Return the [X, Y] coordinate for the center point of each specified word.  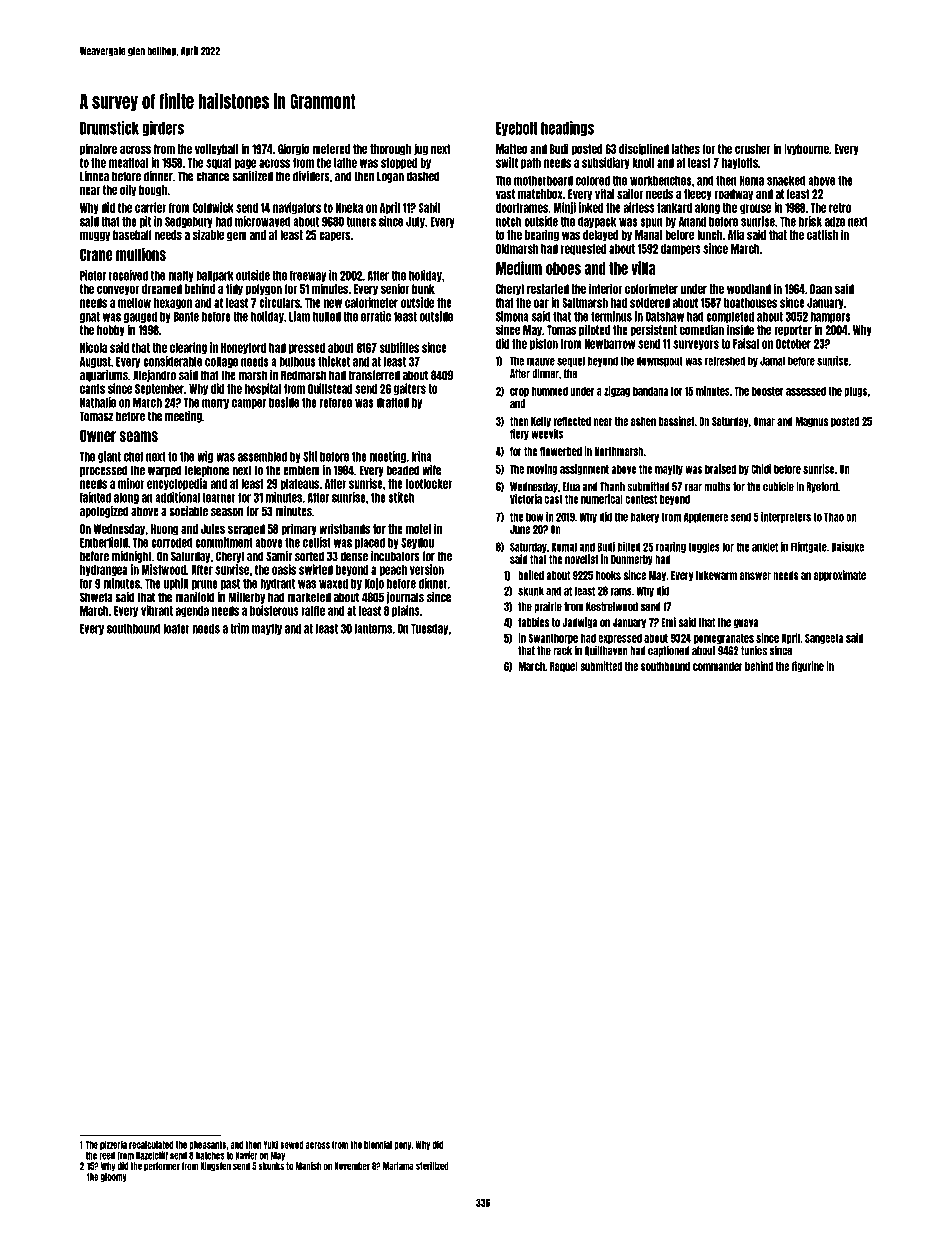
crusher [753, 149]
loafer [176, 629]
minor [131, 483]
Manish [308, 1166]
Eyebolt [517, 129]
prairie [548, 607]
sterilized [432, 1166]
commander [718, 666]
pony [403, 1146]
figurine [808, 667]
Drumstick [109, 128]
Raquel [564, 667]
